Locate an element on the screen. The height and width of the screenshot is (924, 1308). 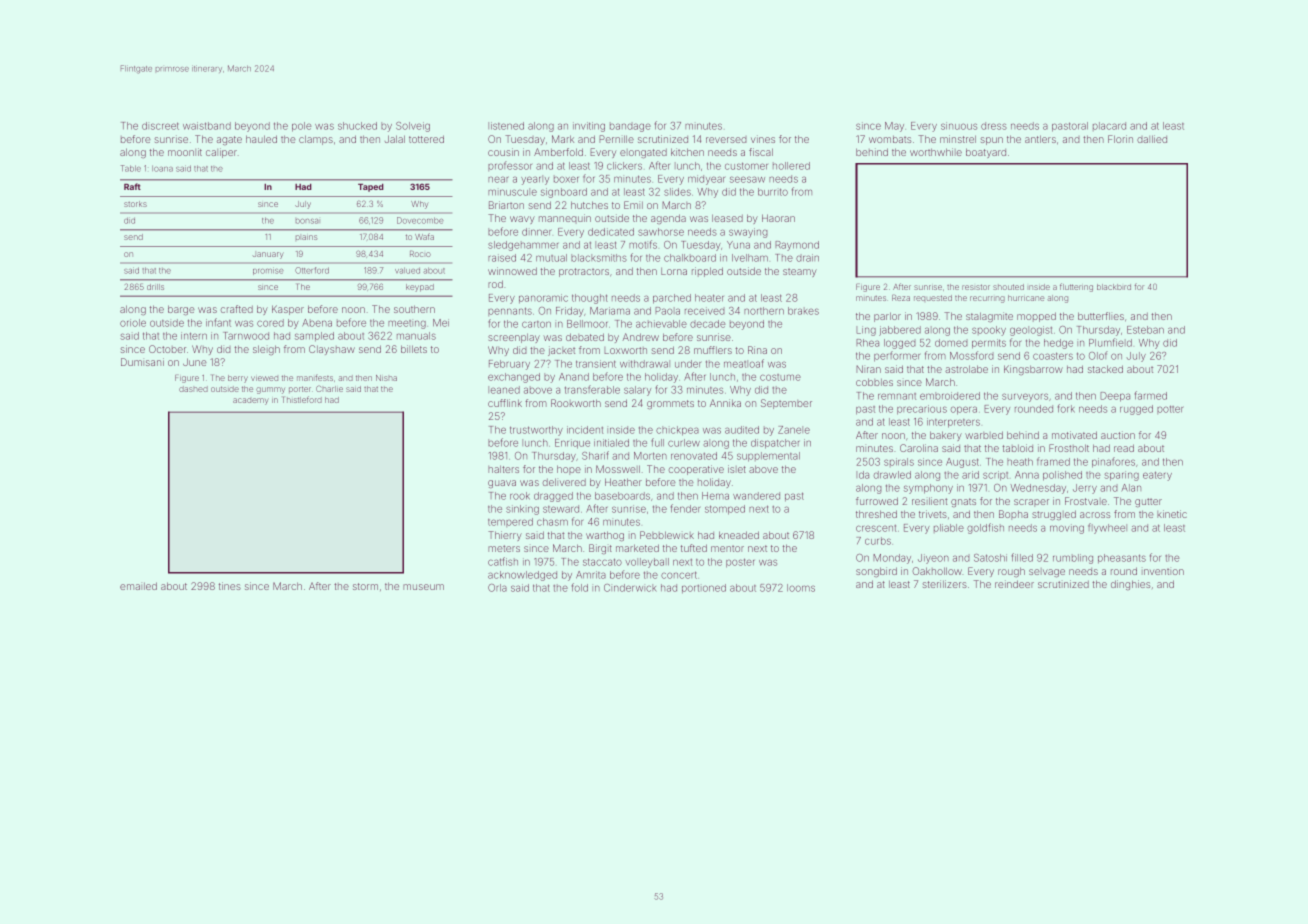
discreet is located at coordinates (160, 126).
